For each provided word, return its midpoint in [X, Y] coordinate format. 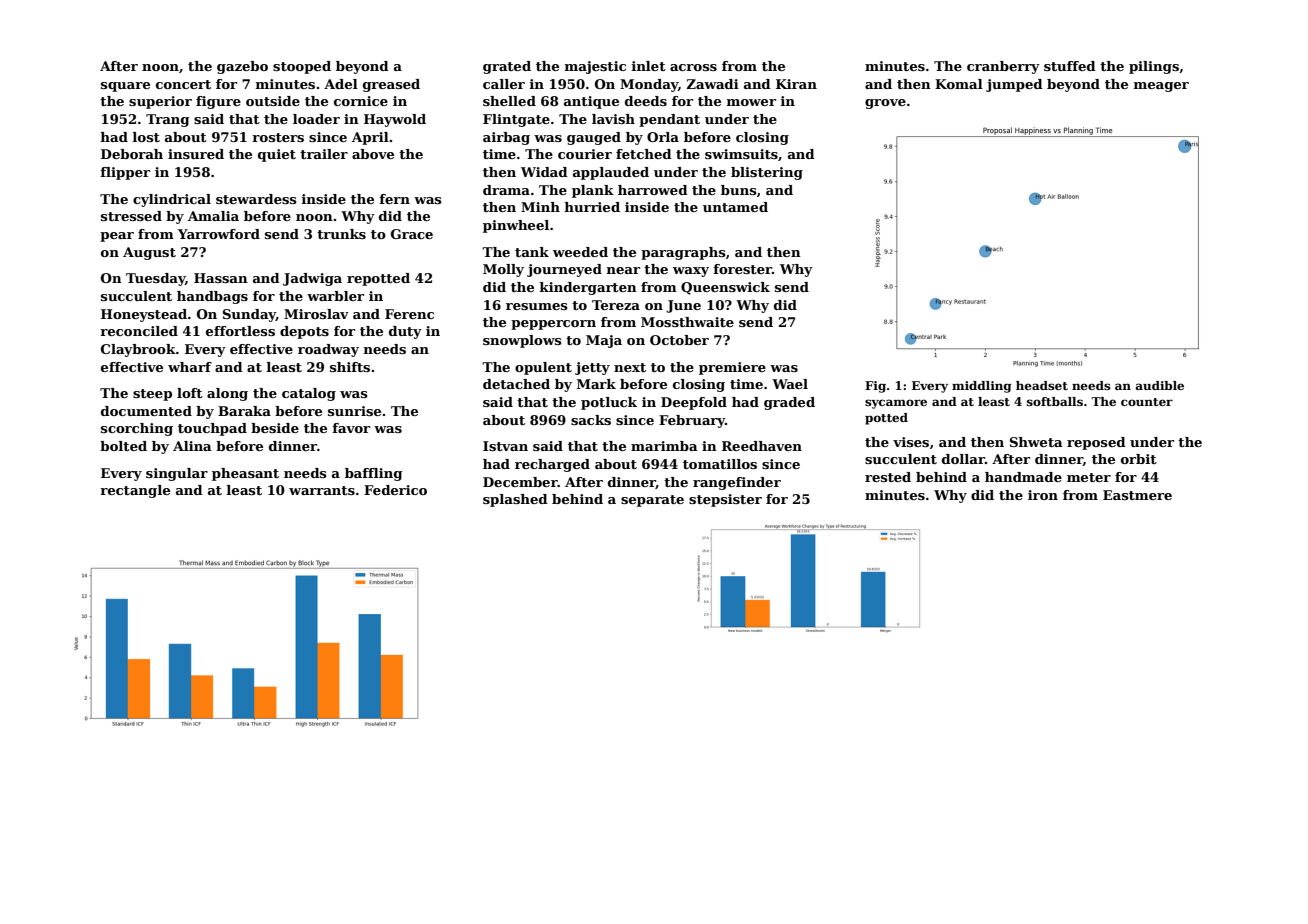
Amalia [213, 216]
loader [316, 119]
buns [739, 190]
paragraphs [683, 253]
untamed [735, 207]
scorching [137, 429]
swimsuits [741, 154]
